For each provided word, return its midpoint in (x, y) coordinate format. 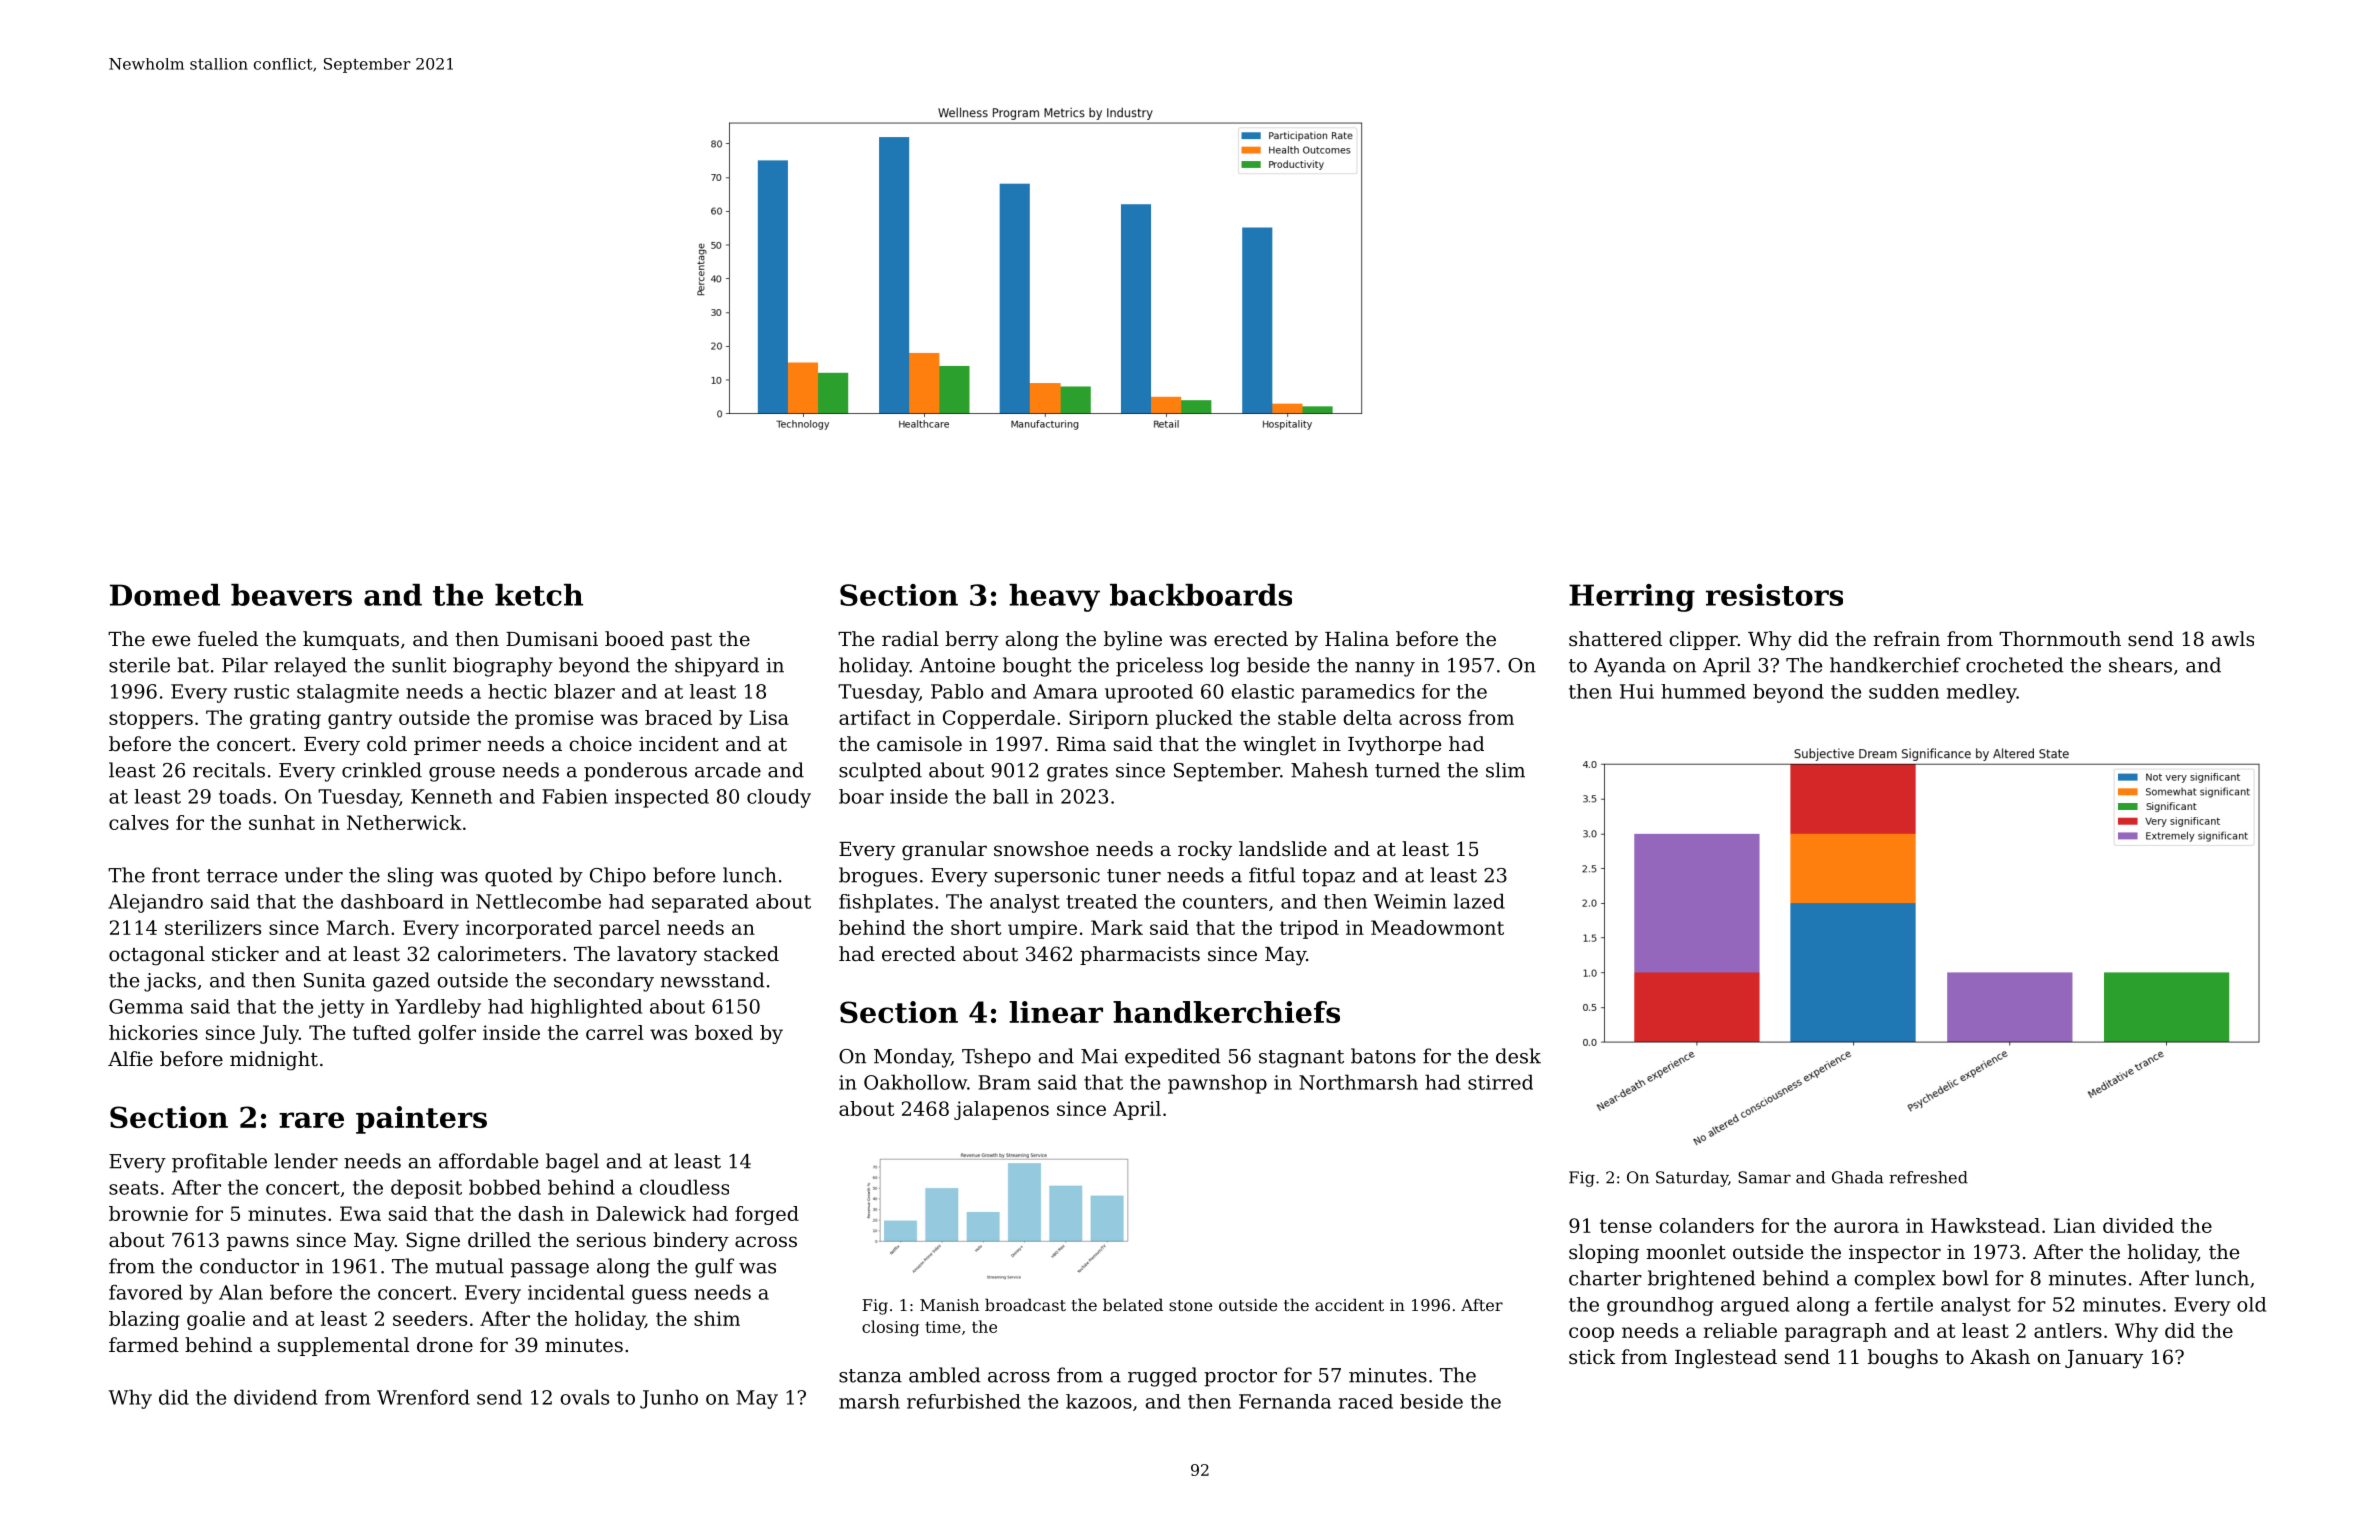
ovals (584, 1397)
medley (1982, 693)
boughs (1903, 1359)
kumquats (351, 640)
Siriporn (1109, 719)
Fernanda (1285, 1401)
